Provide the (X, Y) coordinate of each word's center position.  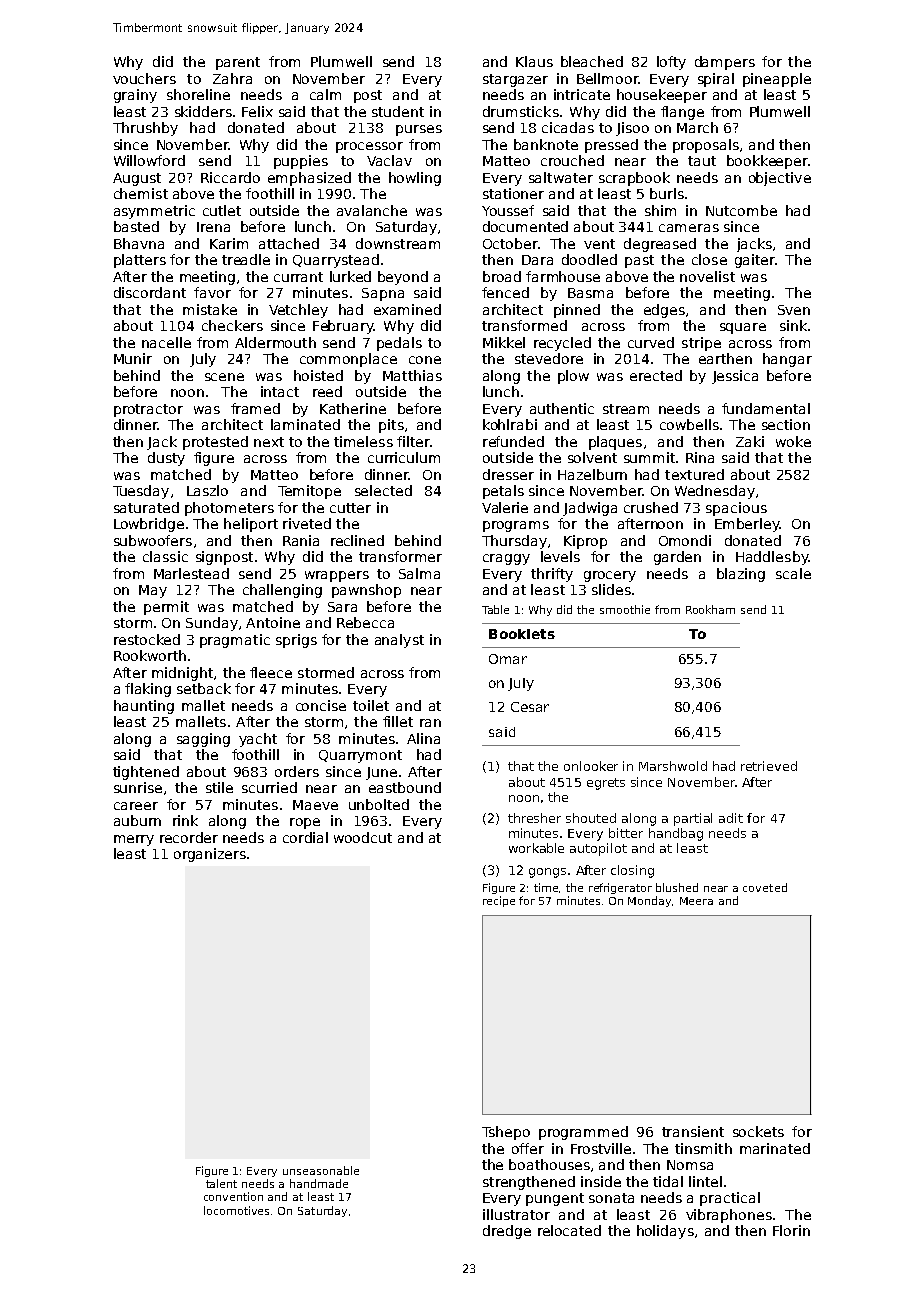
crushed (651, 507)
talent (221, 1183)
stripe (701, 344)
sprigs (296, 641)
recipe (499, 901)
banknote (546, 144)
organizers (210, 855)
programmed (583, 1133)
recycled (562, 344)
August (137, 179)
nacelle (166, 342)
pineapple (777, 80)
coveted (765, 887)
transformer (400, 556)
